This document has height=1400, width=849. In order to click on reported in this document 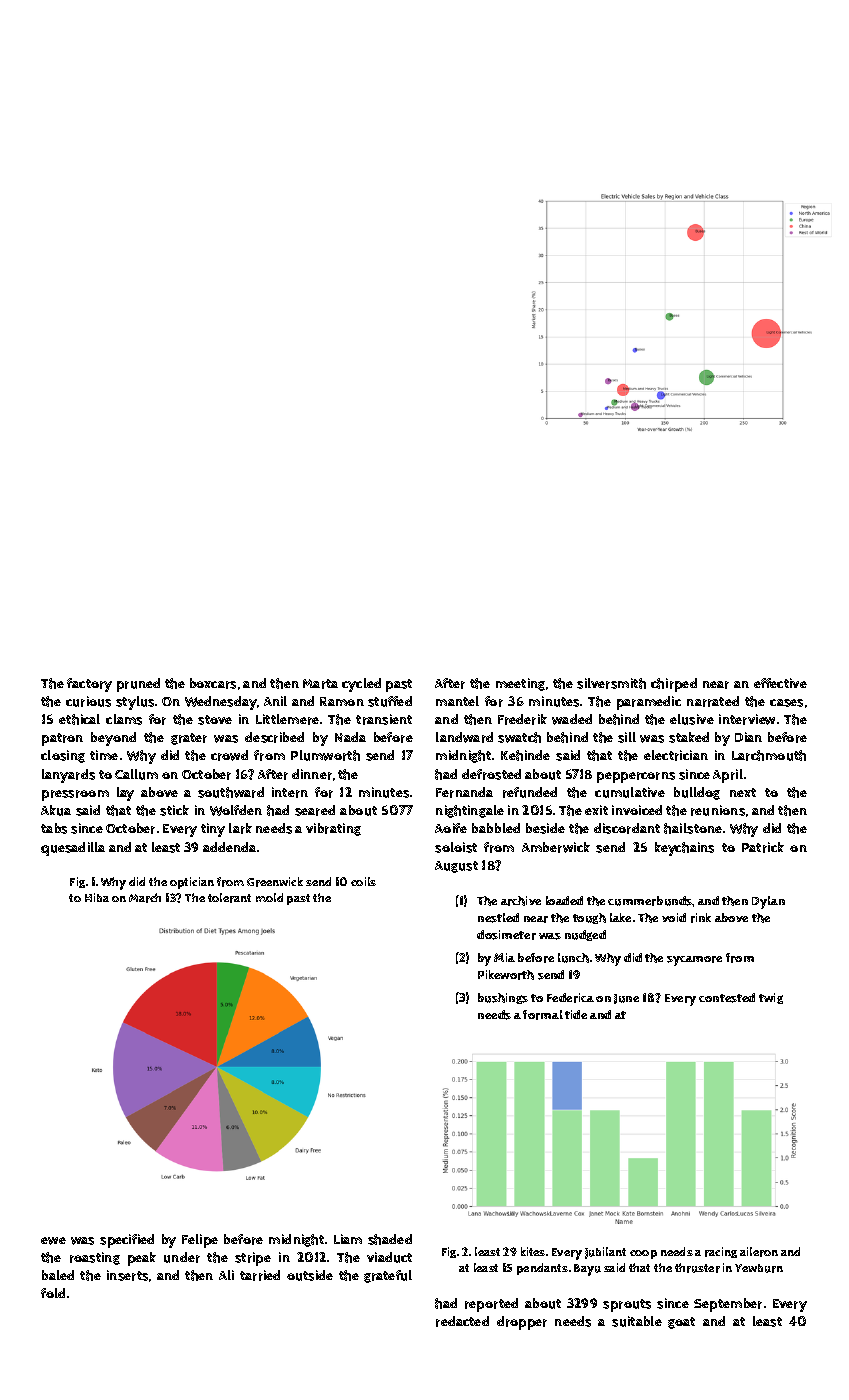, I will do `click(491, 1305)`.
